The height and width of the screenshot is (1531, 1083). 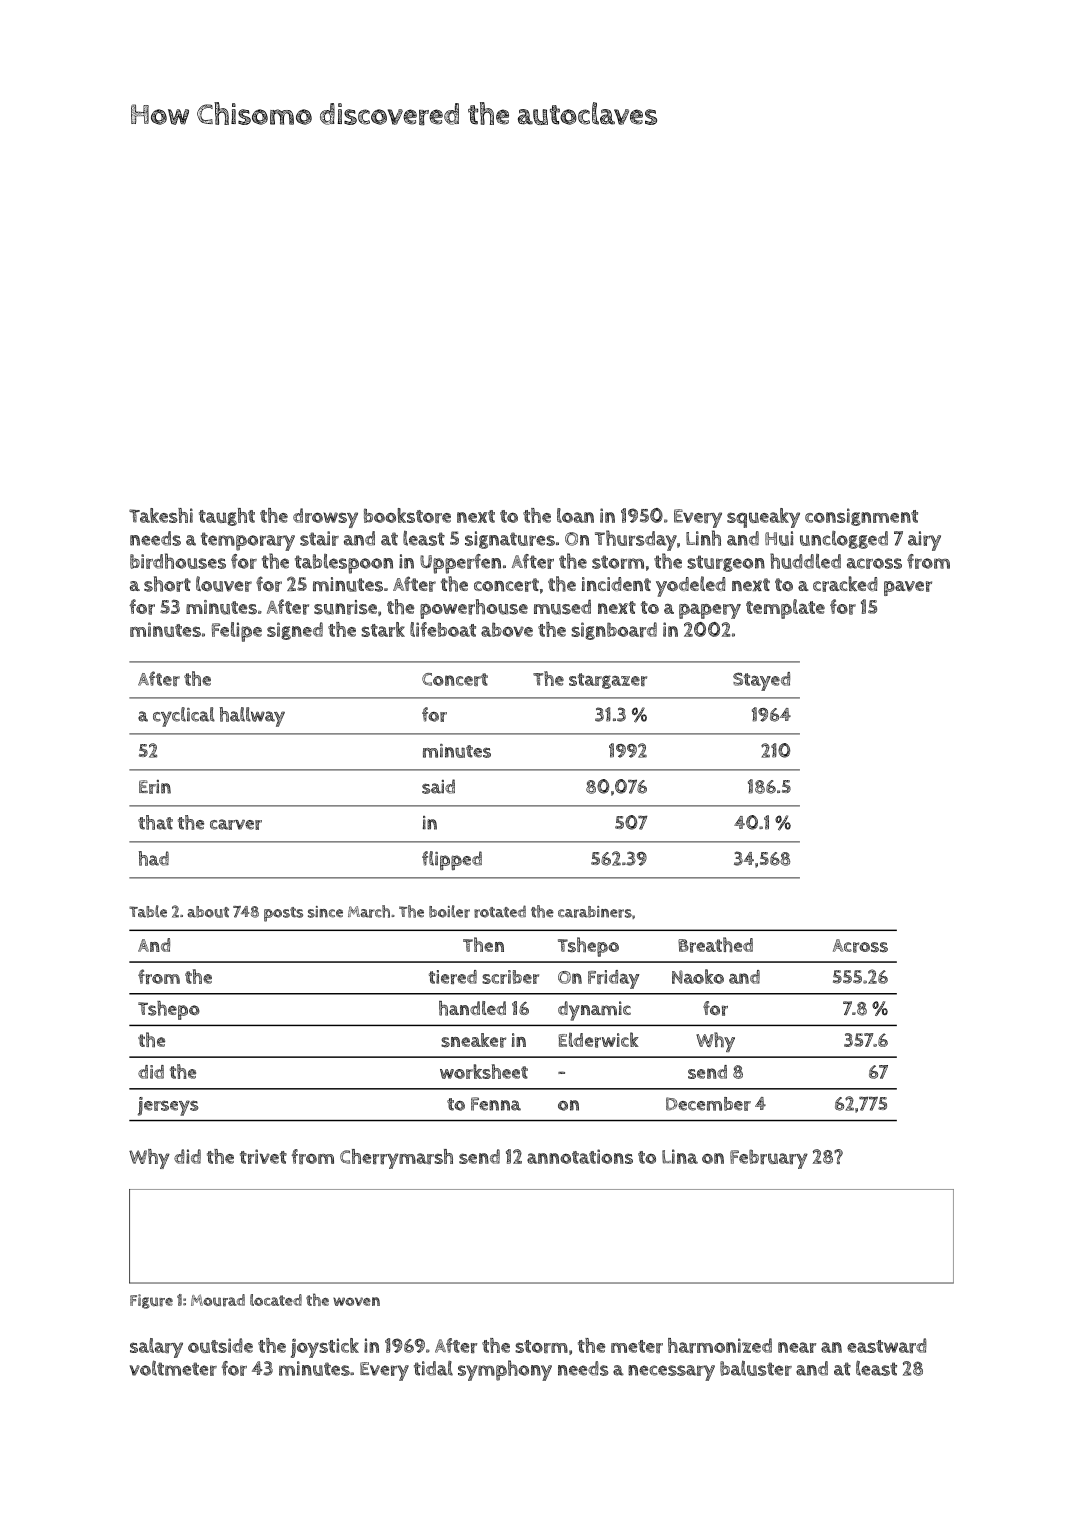 I want to click on hallway, so click(x=252, y=717).
